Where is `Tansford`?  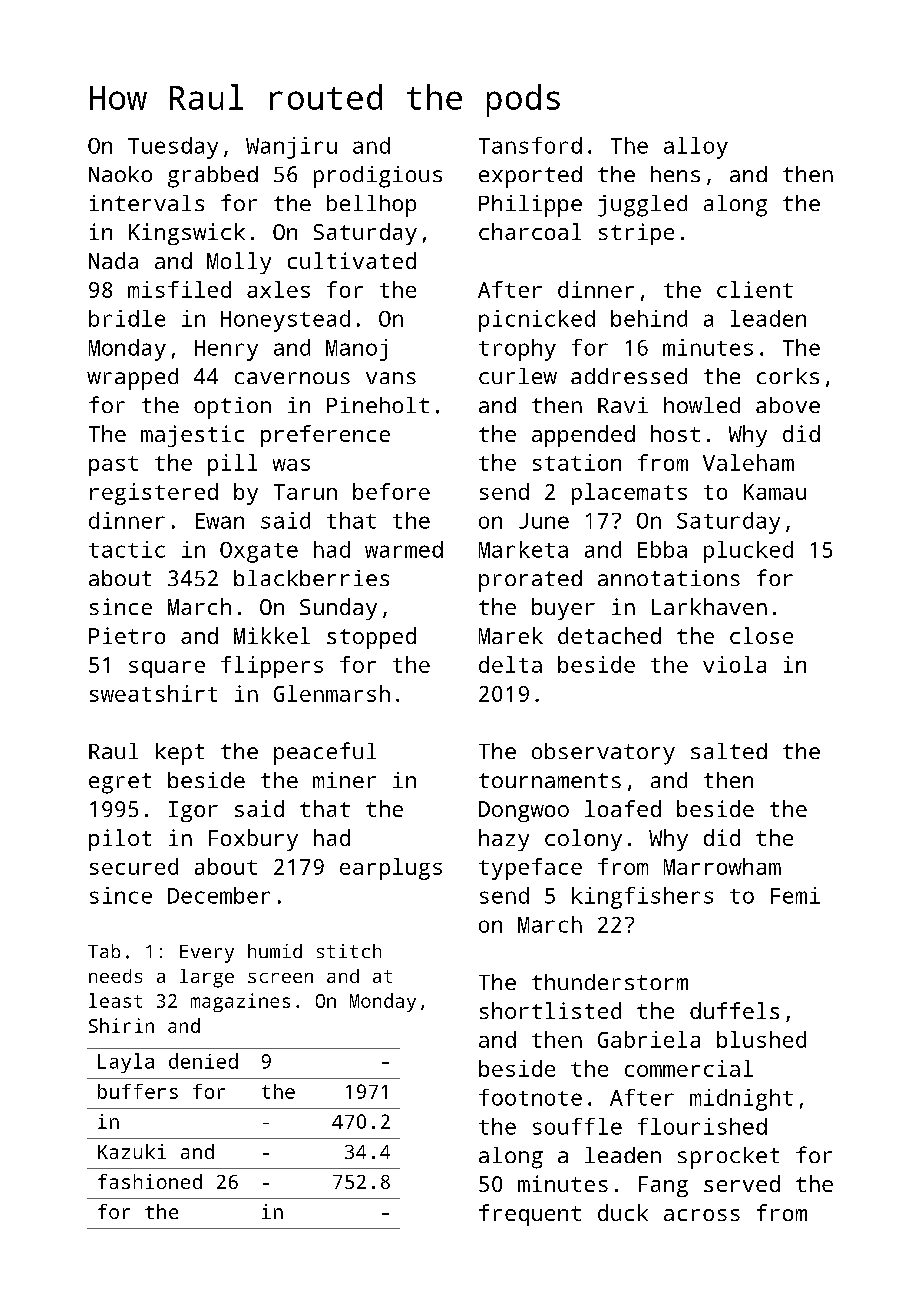
Tansford is located at coordinates (530, 145).
